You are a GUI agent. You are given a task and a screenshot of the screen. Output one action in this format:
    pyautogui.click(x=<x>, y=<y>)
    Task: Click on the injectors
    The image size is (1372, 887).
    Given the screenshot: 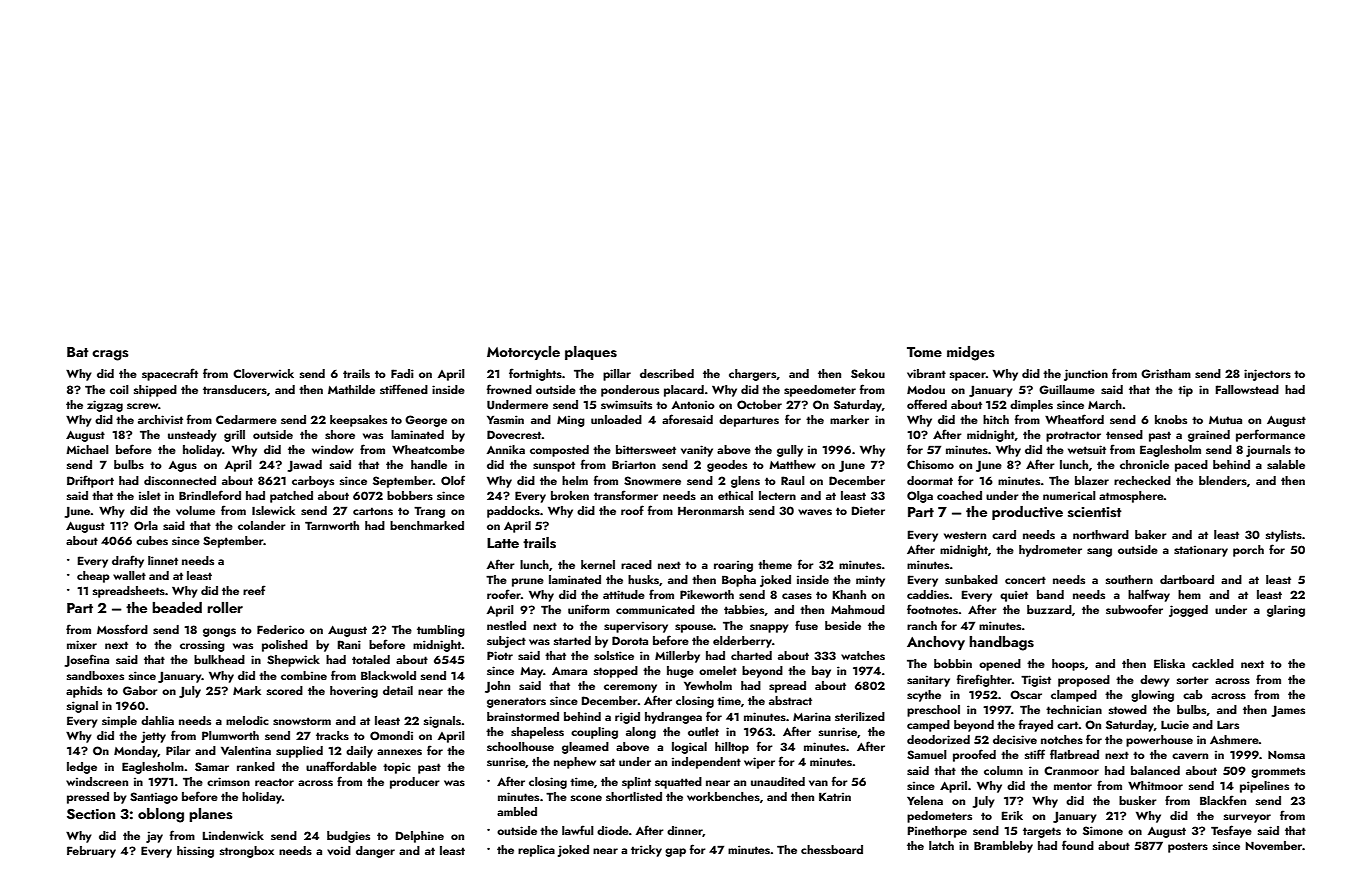 What is the action you would take?
    pyautogui.click(x=1267, y=375)
